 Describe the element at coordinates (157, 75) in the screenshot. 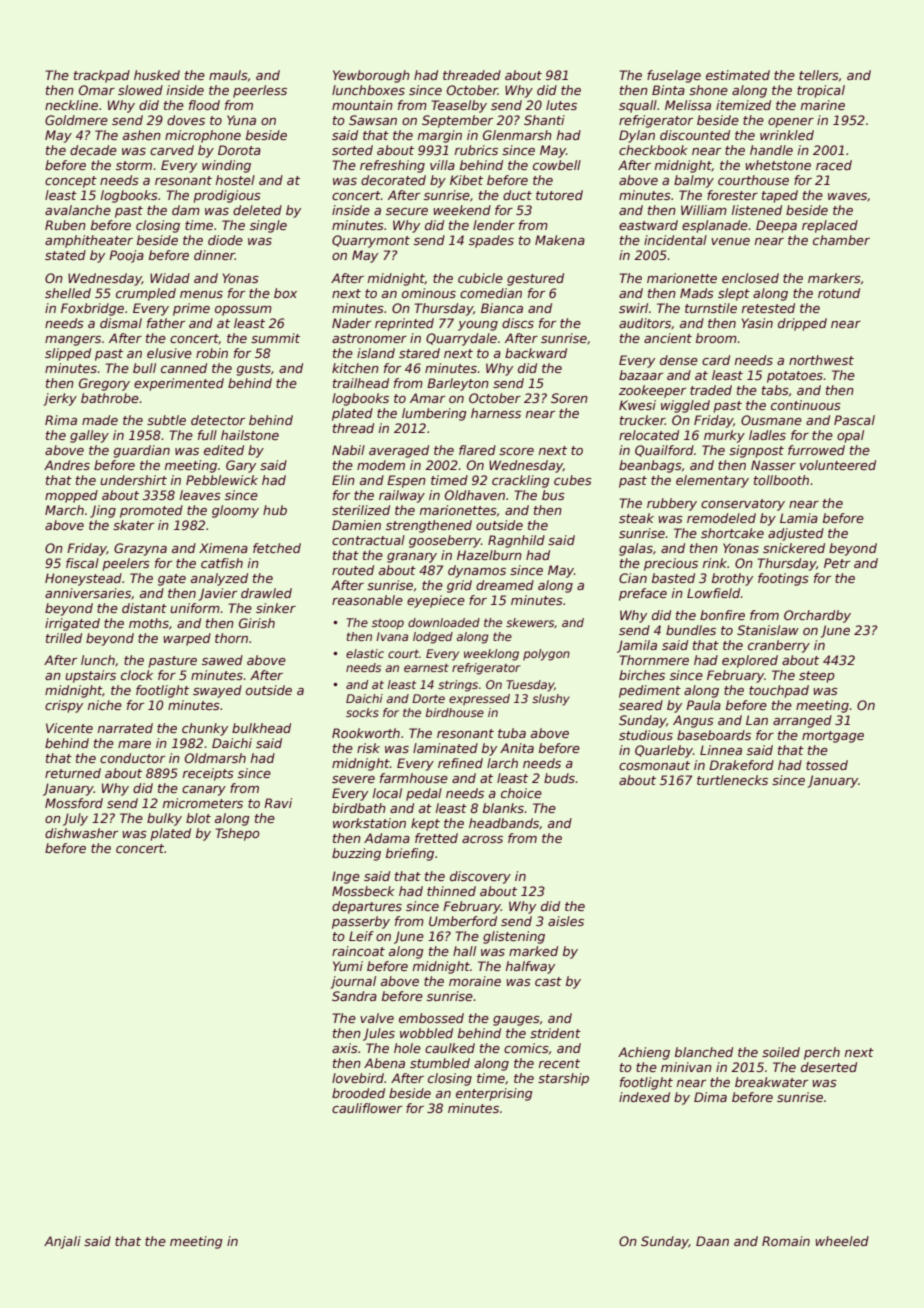

I see `husked` at that location.
